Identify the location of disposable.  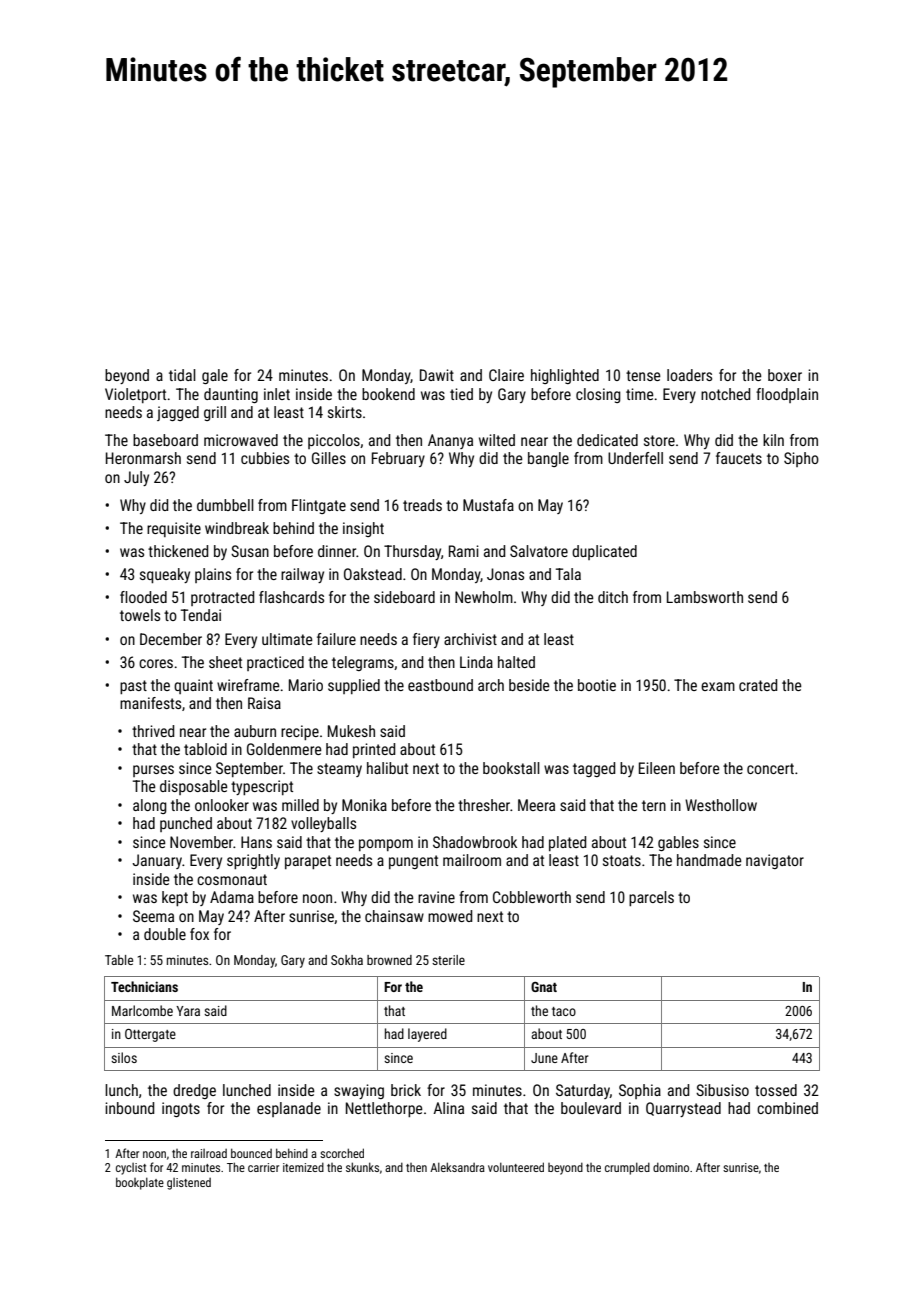
(194, 787).
